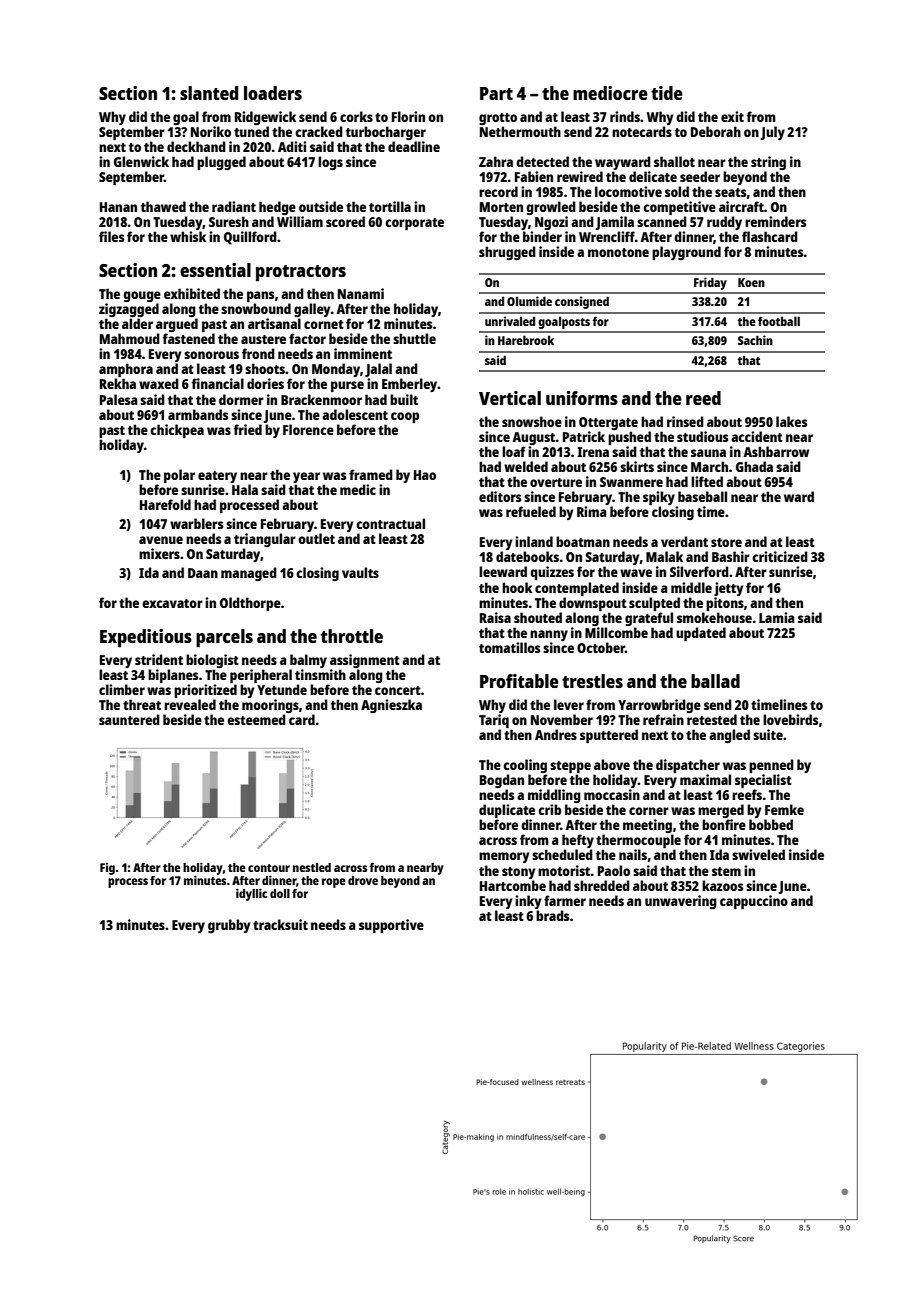  What do you see at coordinates (398, 690) in the screenshot?
I see `concert` at bounding box center [398, 690].
